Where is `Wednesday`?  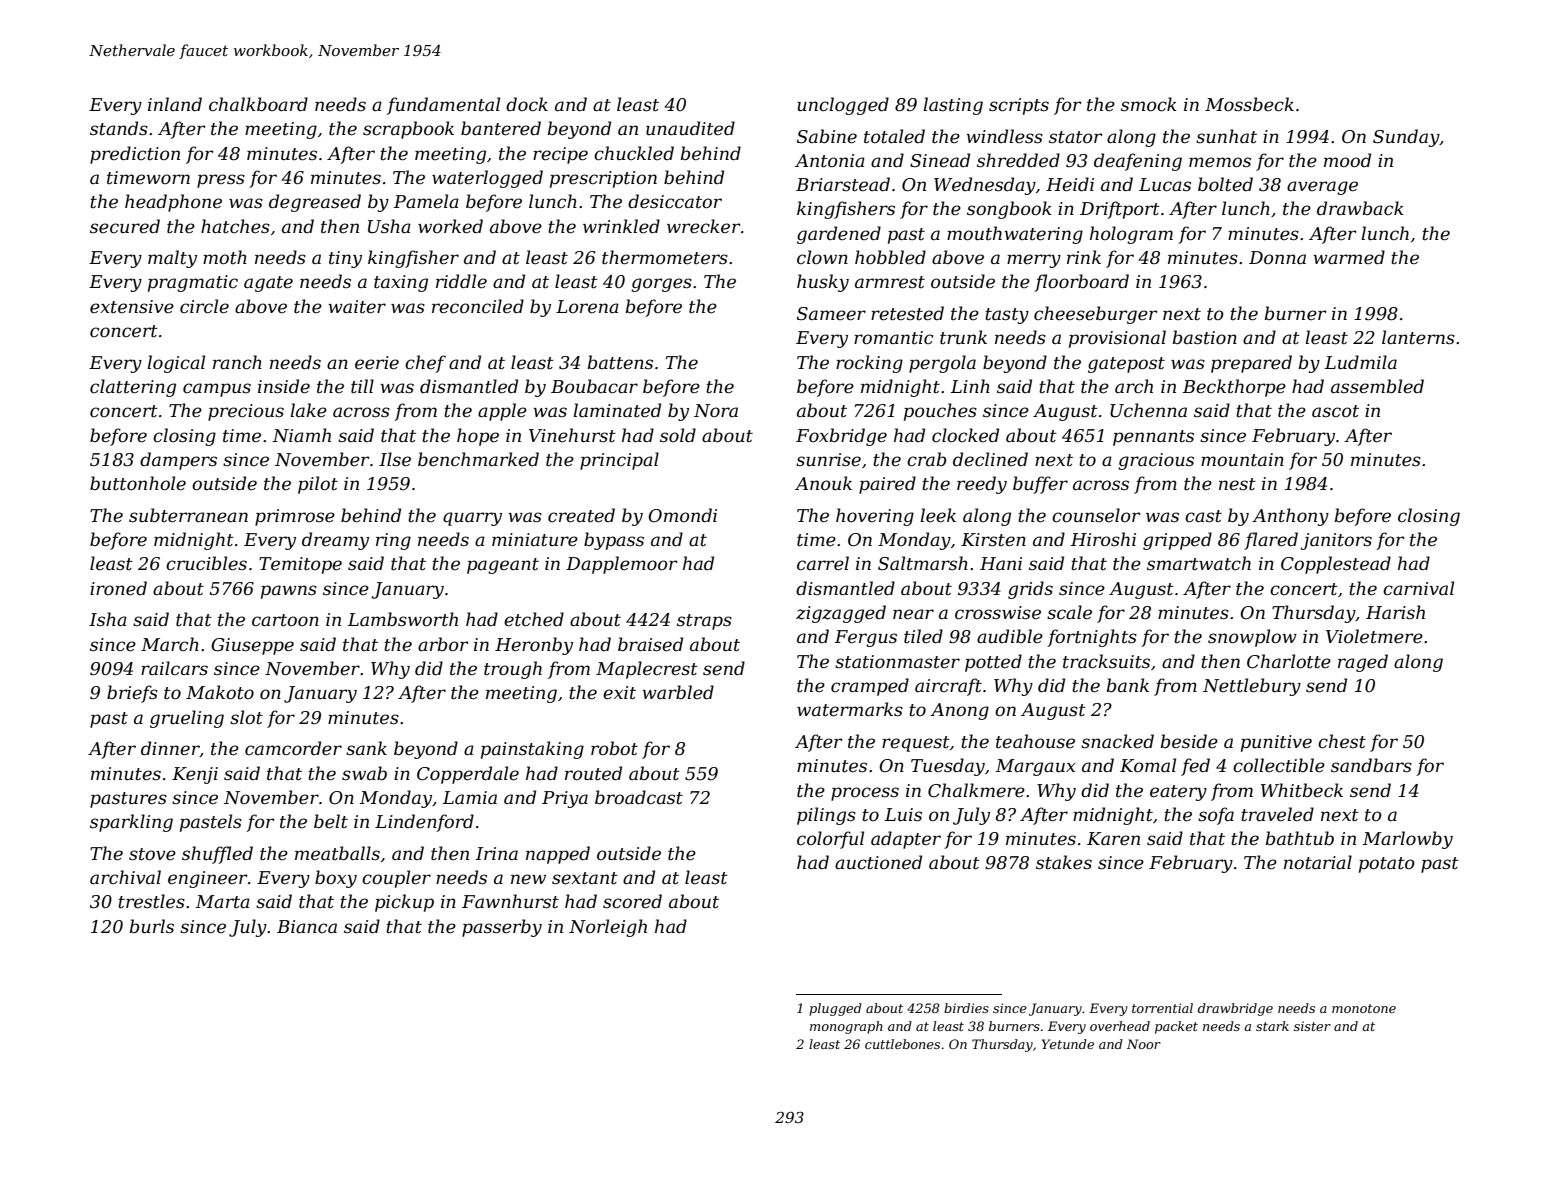
Wednesday is located at coordinates (985, 186).
